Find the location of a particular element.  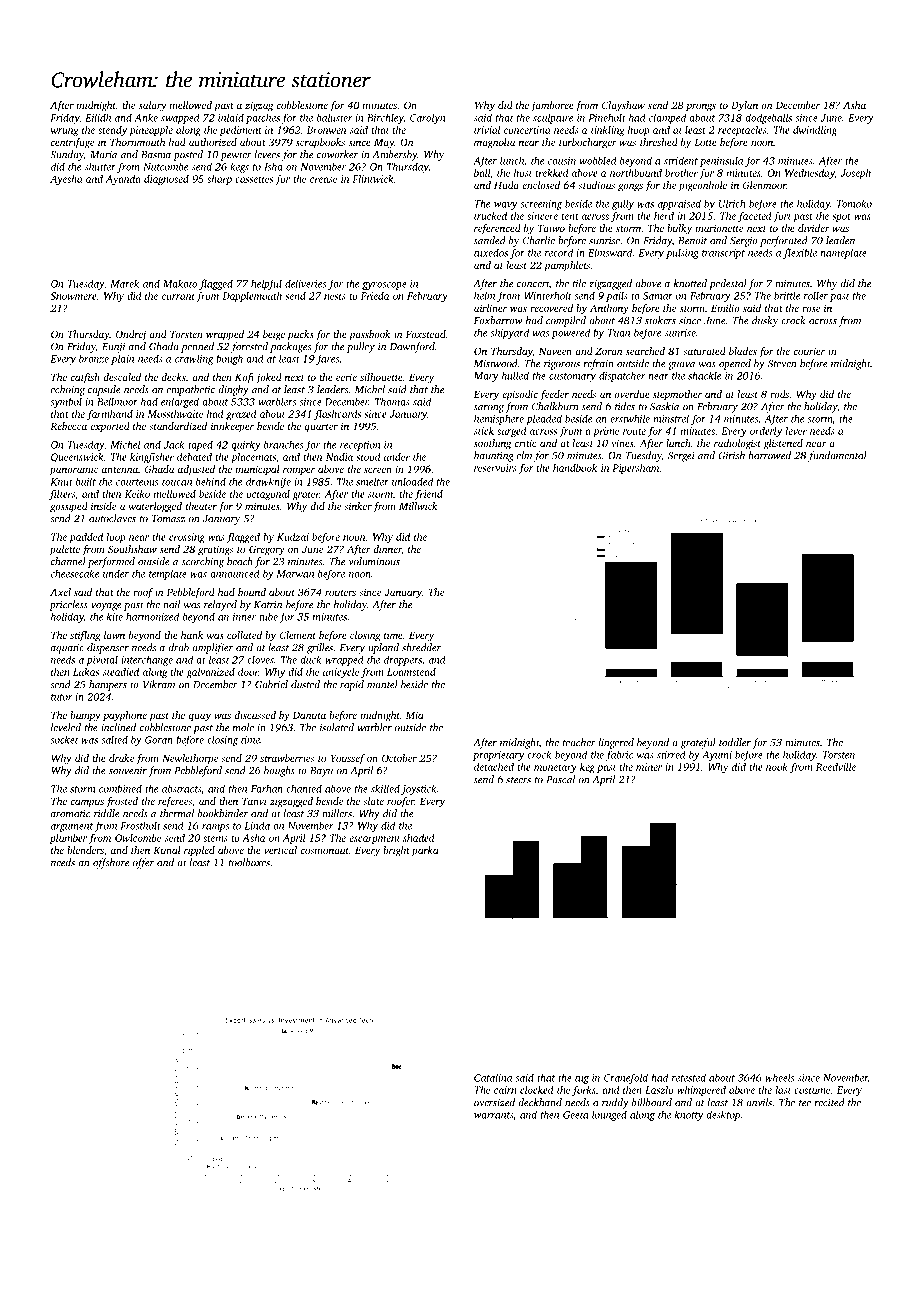

Winterholt is located at coordinates (548, 295).
